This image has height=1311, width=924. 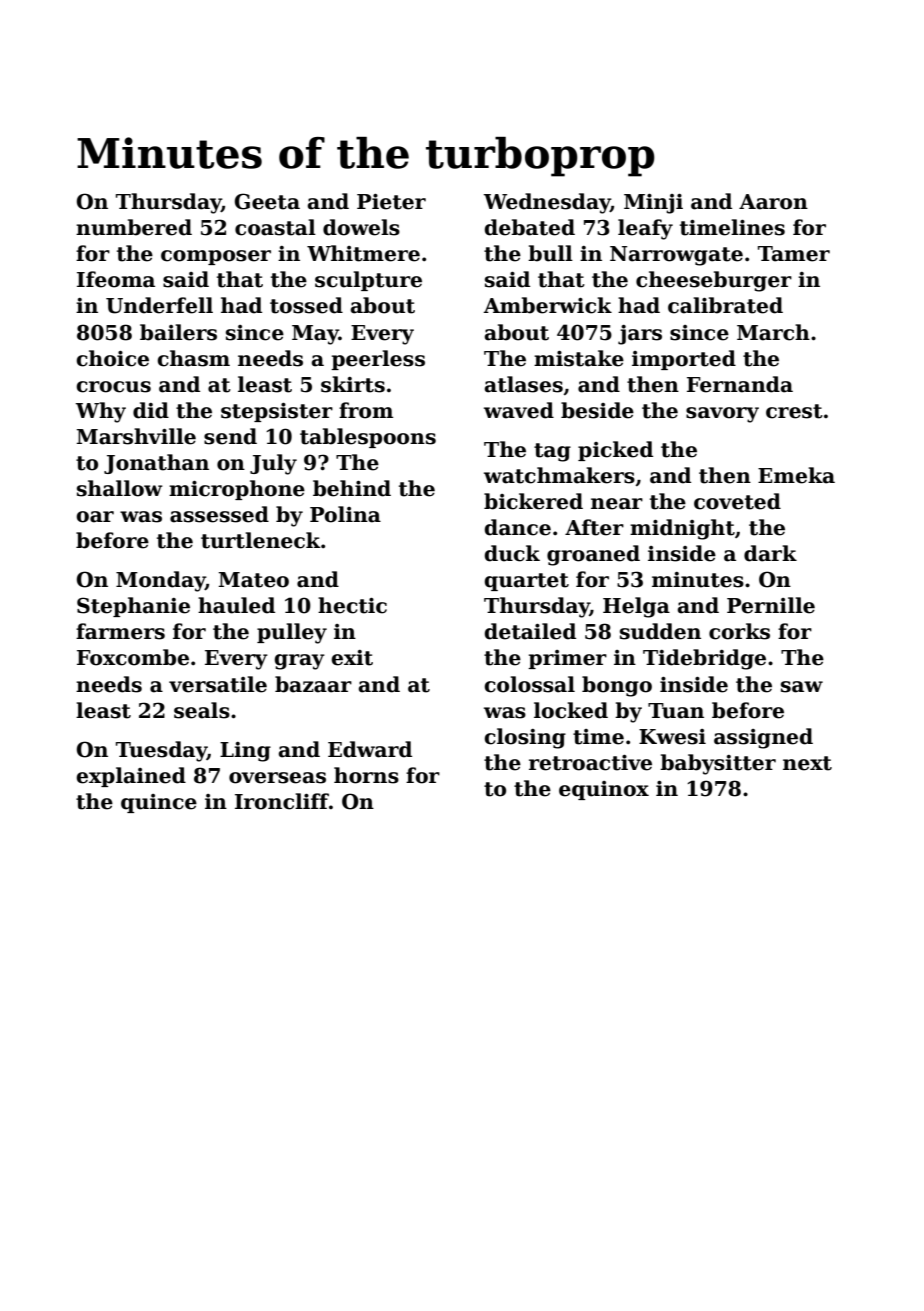 I want to click on behind, so click(x=352, y=488).
